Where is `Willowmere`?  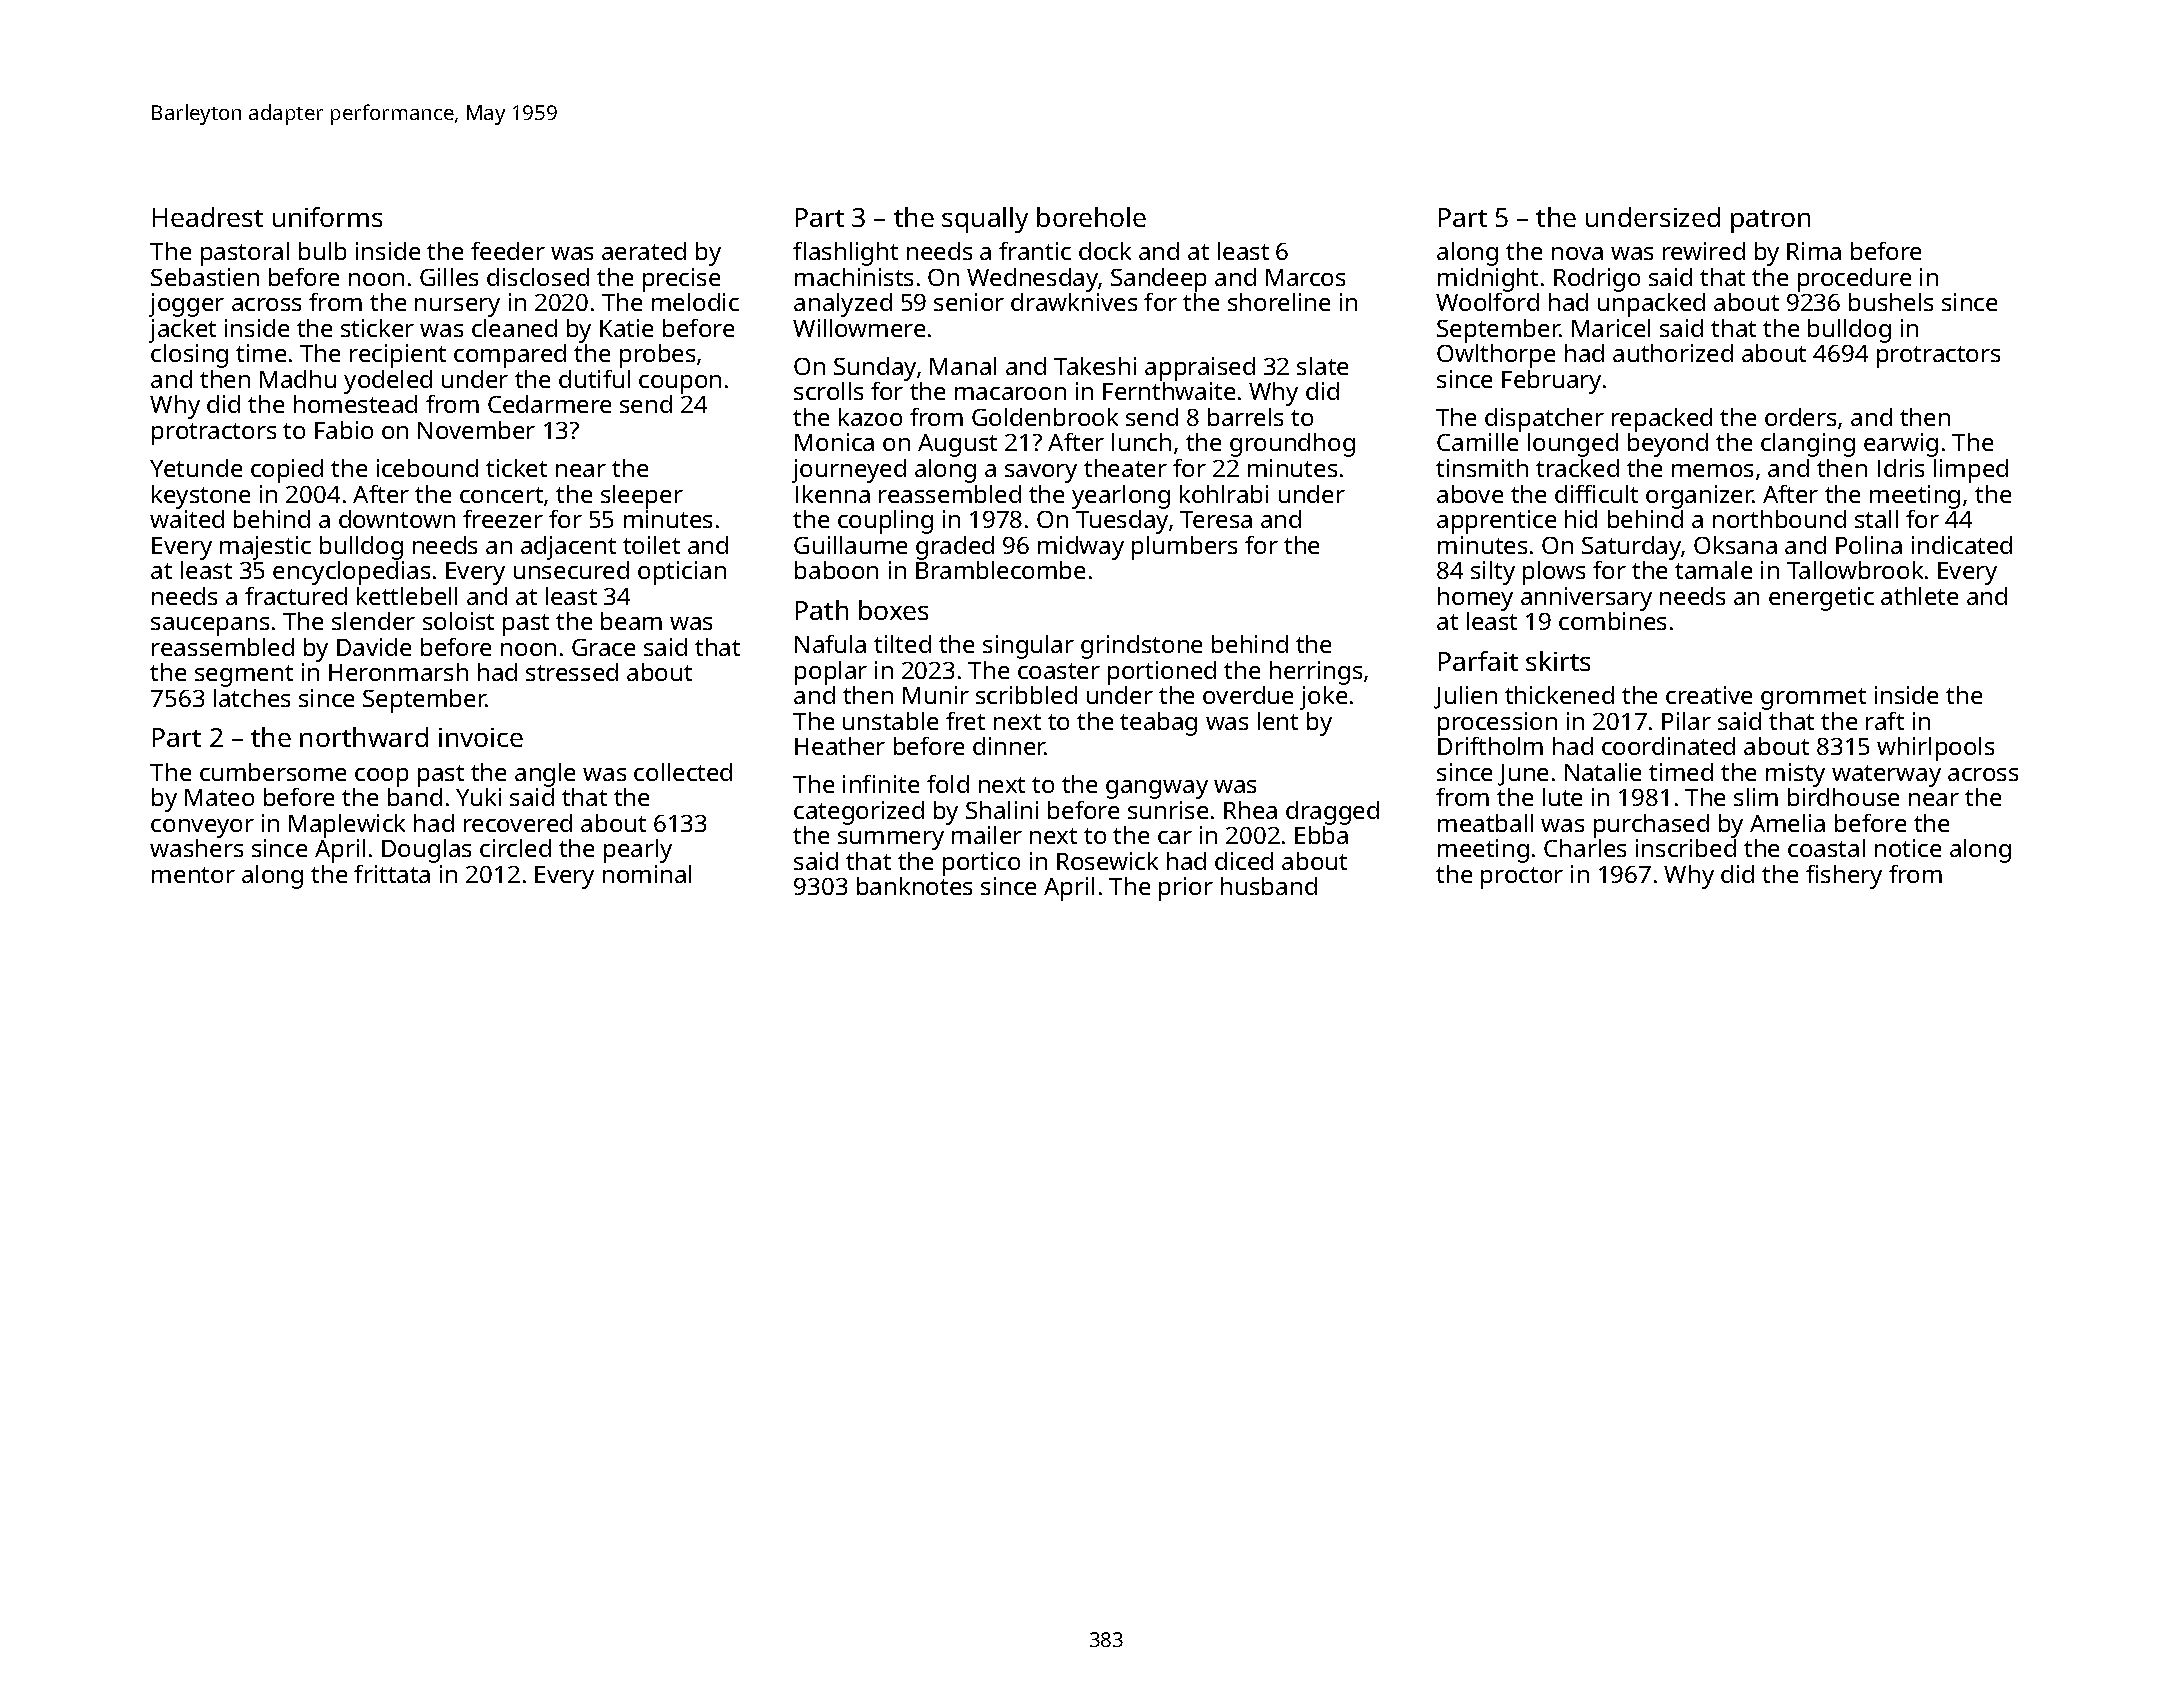
Willowmere is located at coordinates (859, 328).
